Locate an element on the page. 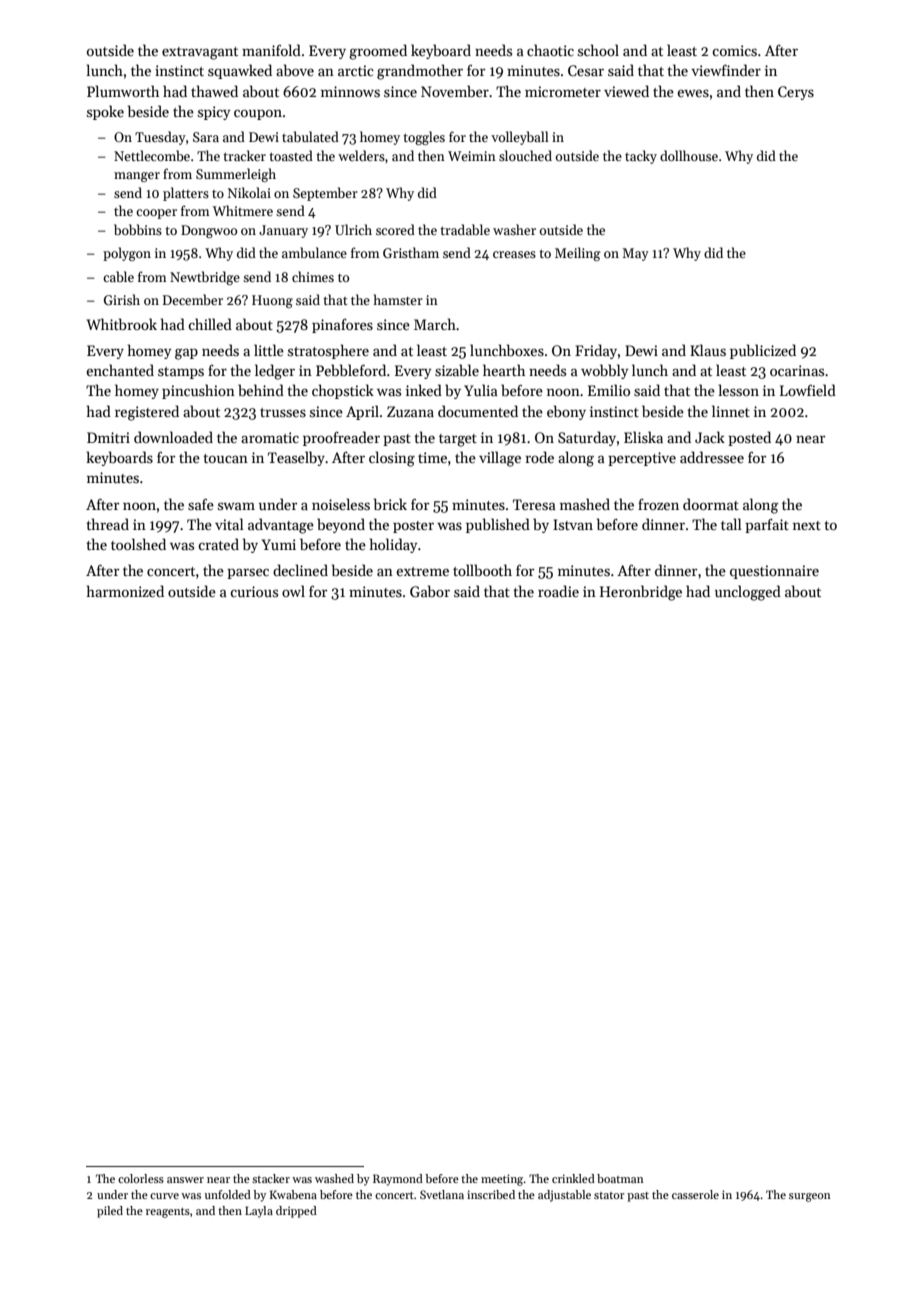  Dmitri is located at coordinates (108, 437).
